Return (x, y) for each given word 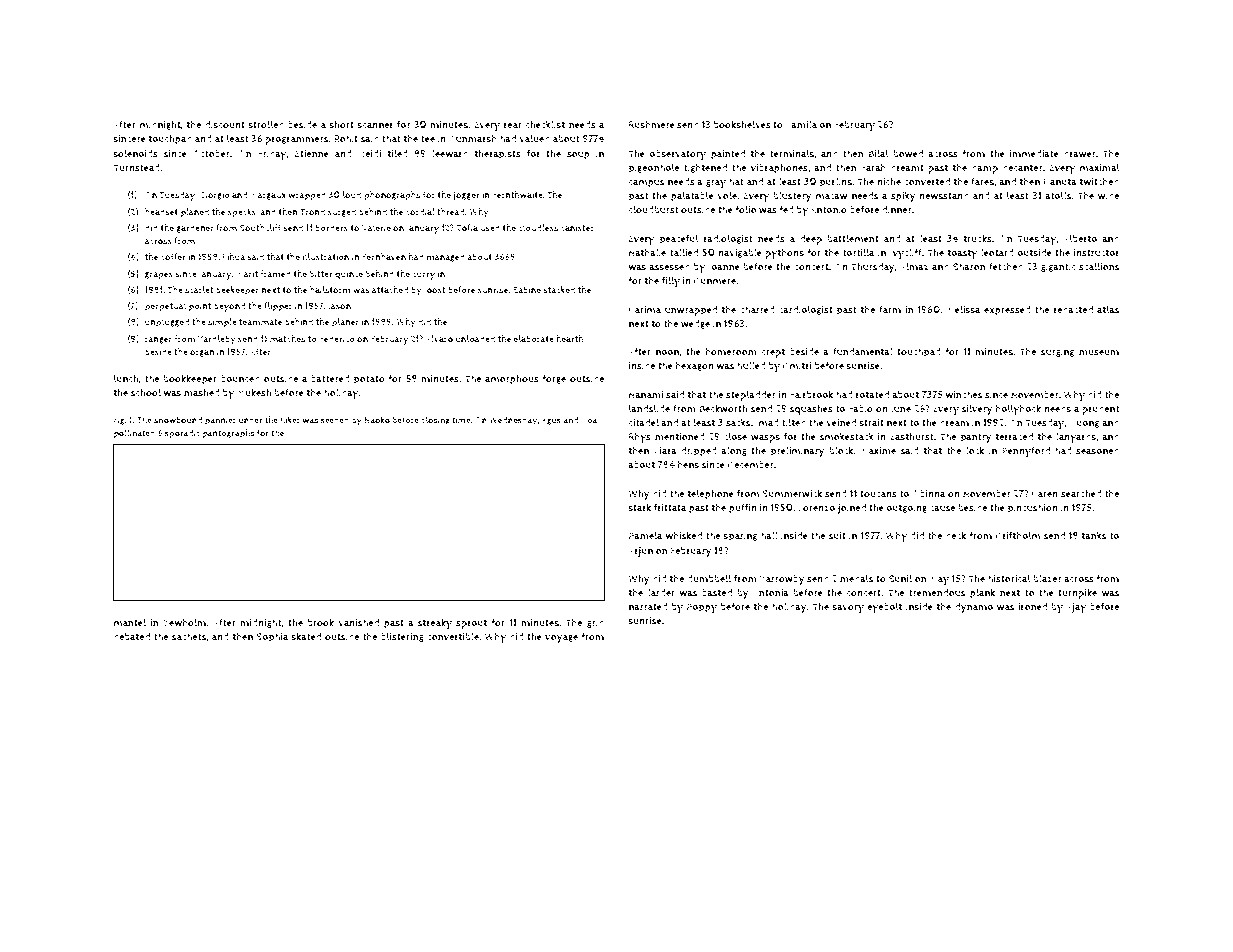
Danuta (1060, 182)
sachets (189, 636)
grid (595, 623)
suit (837, 536)
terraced (1014, 437)
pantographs (229, 434)
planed (195, 213)
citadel (643, 422)
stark (639, 507)
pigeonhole (654, 168)
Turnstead (136, 168)
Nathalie (647, 252)
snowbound (178, 420)
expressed (1007, 311)
